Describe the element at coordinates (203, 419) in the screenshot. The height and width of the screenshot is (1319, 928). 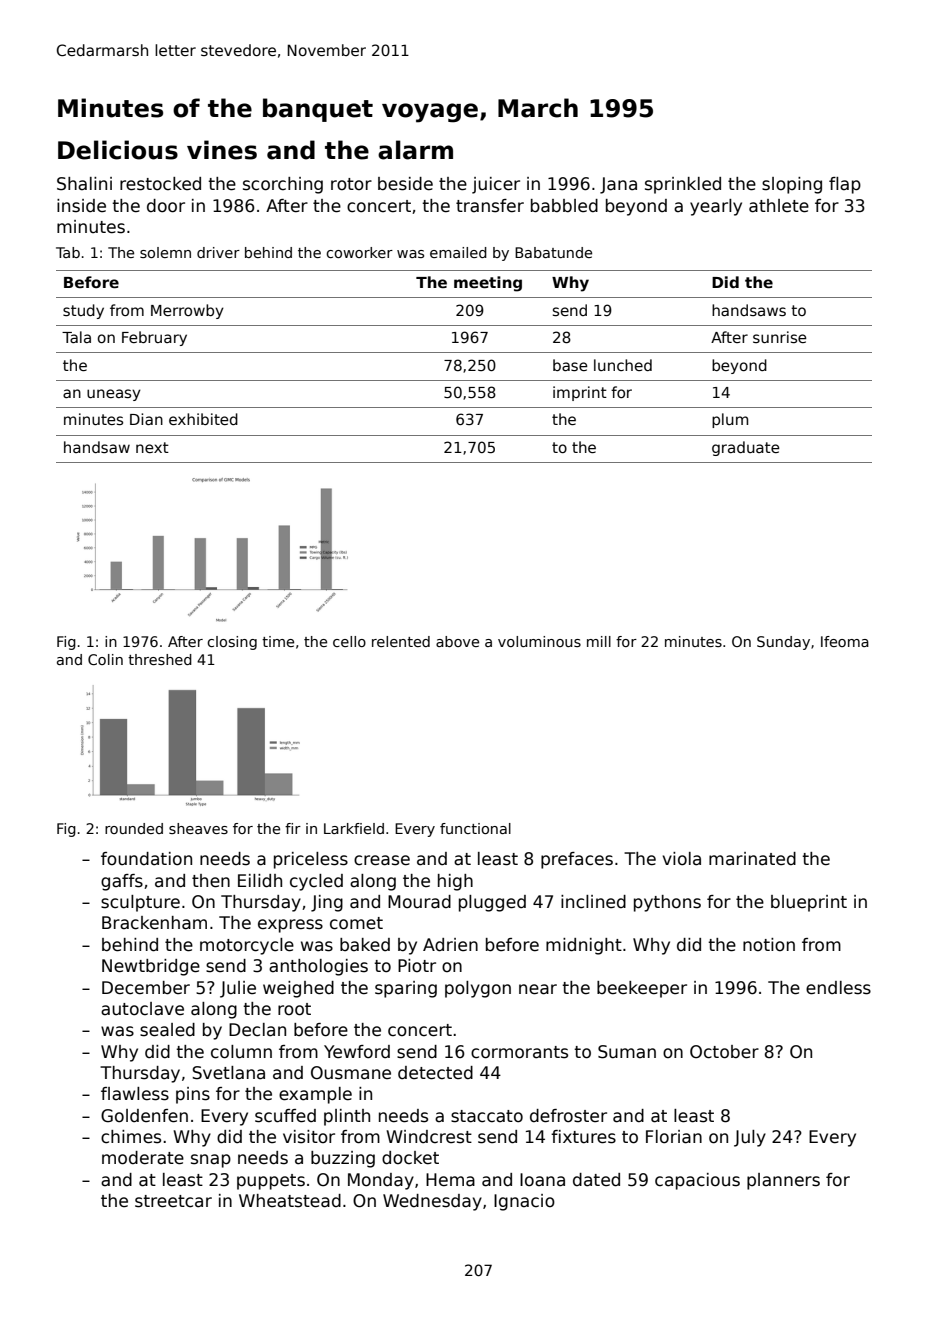
I see `exhibited` at that location.
